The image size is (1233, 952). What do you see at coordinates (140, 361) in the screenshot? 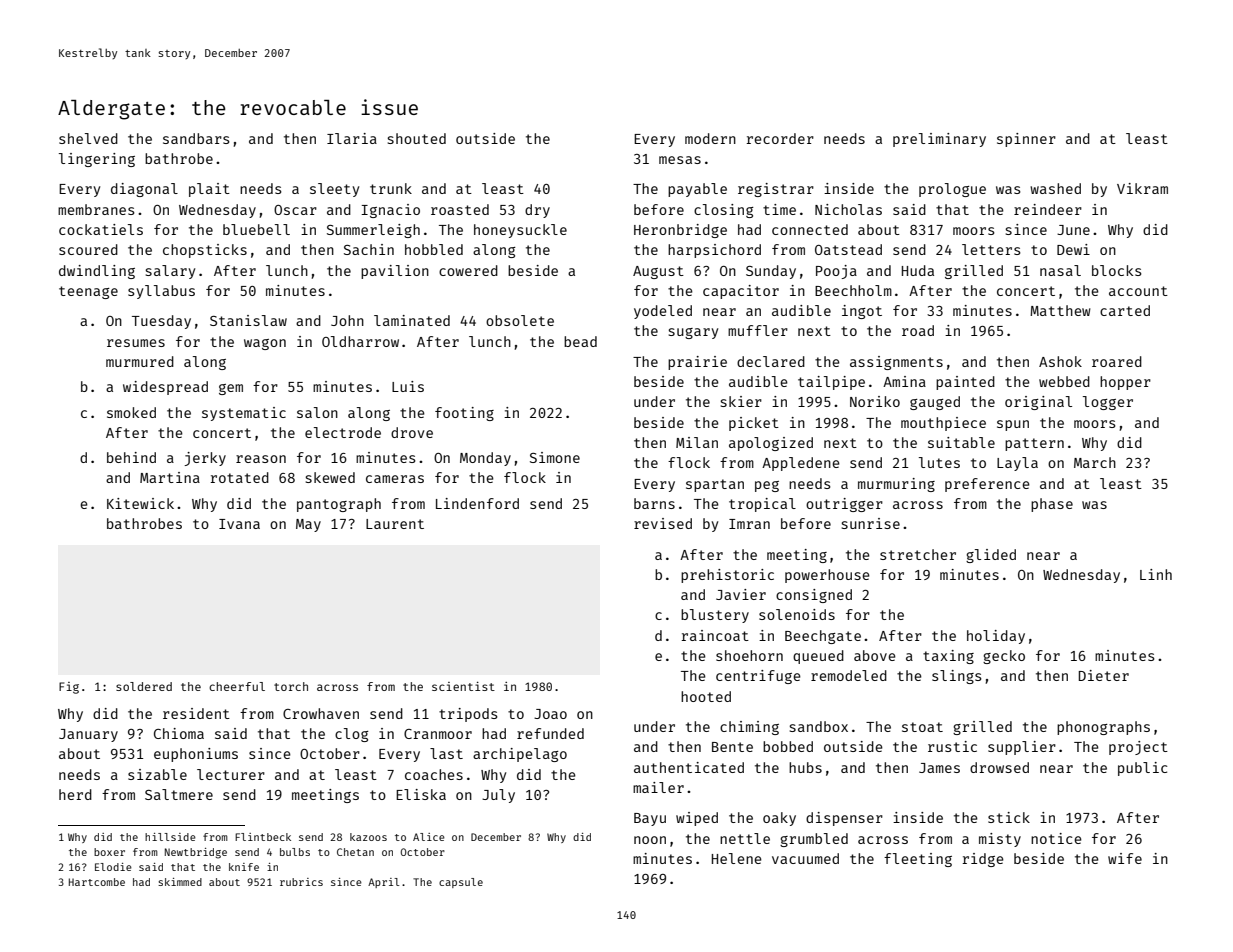
I see `murmured` at bounding box center [140, 361].
